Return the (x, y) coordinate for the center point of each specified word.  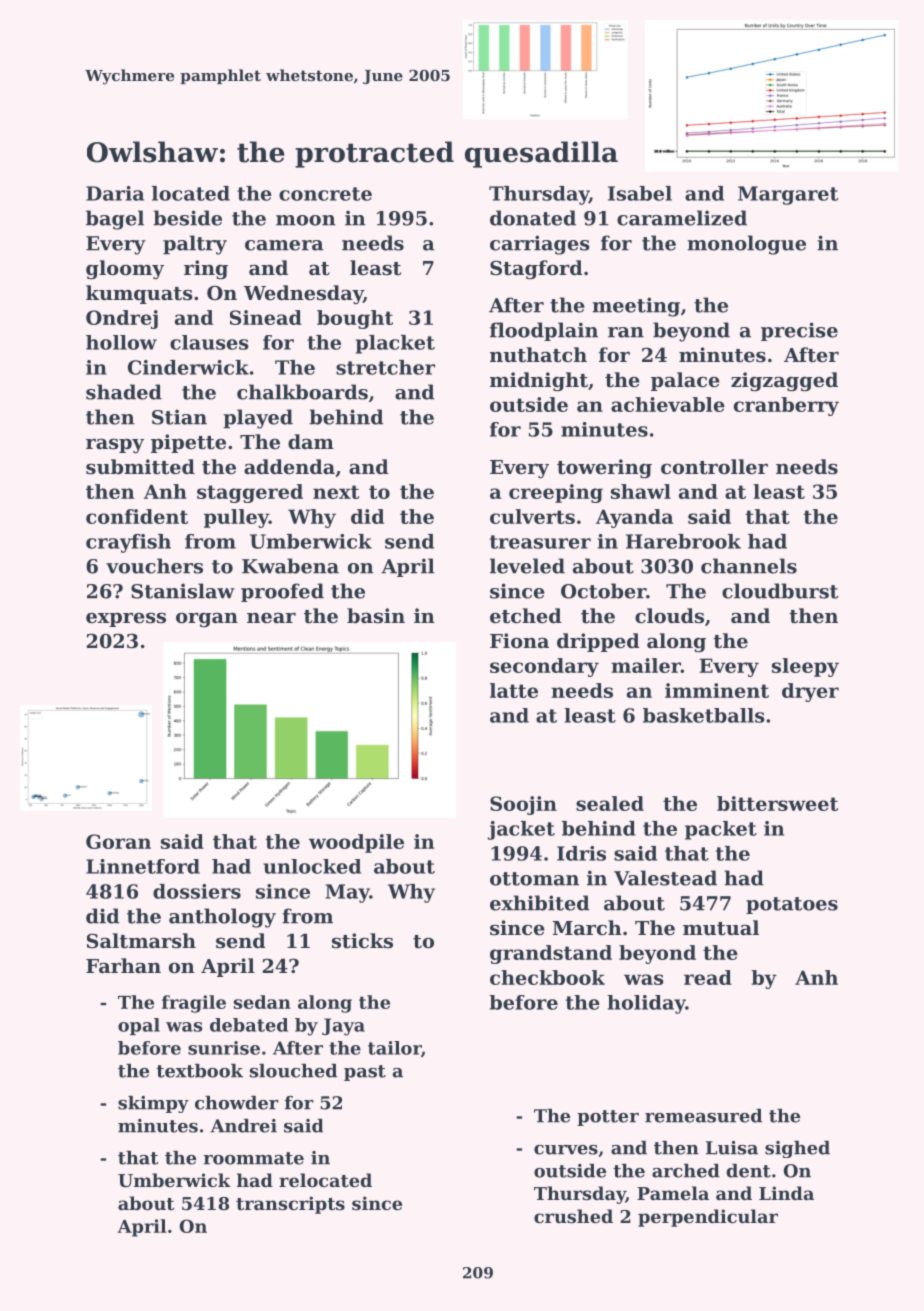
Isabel (640, 193)
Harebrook (683, 541)
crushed (573, 1216)
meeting (636, 307)
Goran (118, 841)
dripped (598, 642)
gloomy (125, 270)
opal (139, 1026)
